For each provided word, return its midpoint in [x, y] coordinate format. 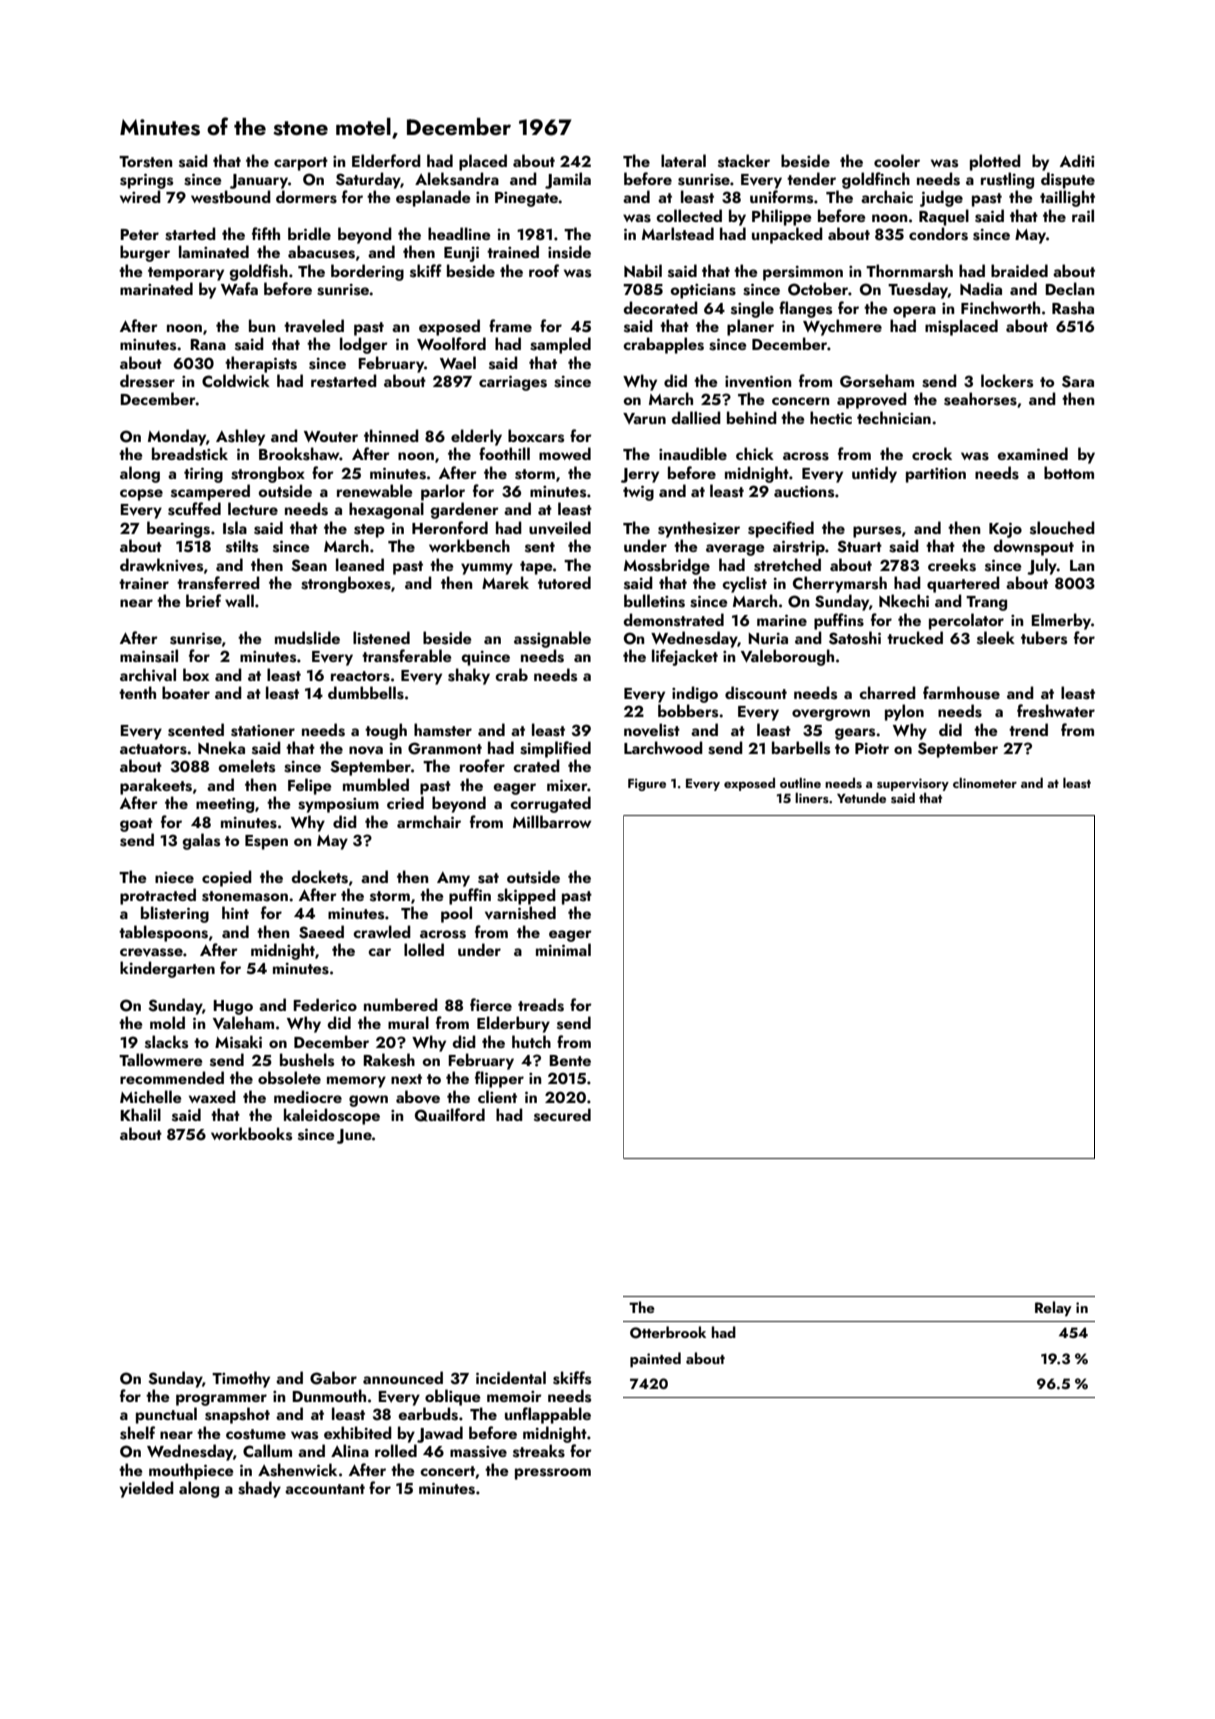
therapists [261, 364]
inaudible [693, 453]
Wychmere [842, 327]
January [259, 181]
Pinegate [527, 199]
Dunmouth [329, 1395]
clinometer [985, 782]
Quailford [450, 1115]
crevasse [151, 952]
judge [941, 198]
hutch [531, 1041]
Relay [1053, 1308]
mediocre [308, 1096]
